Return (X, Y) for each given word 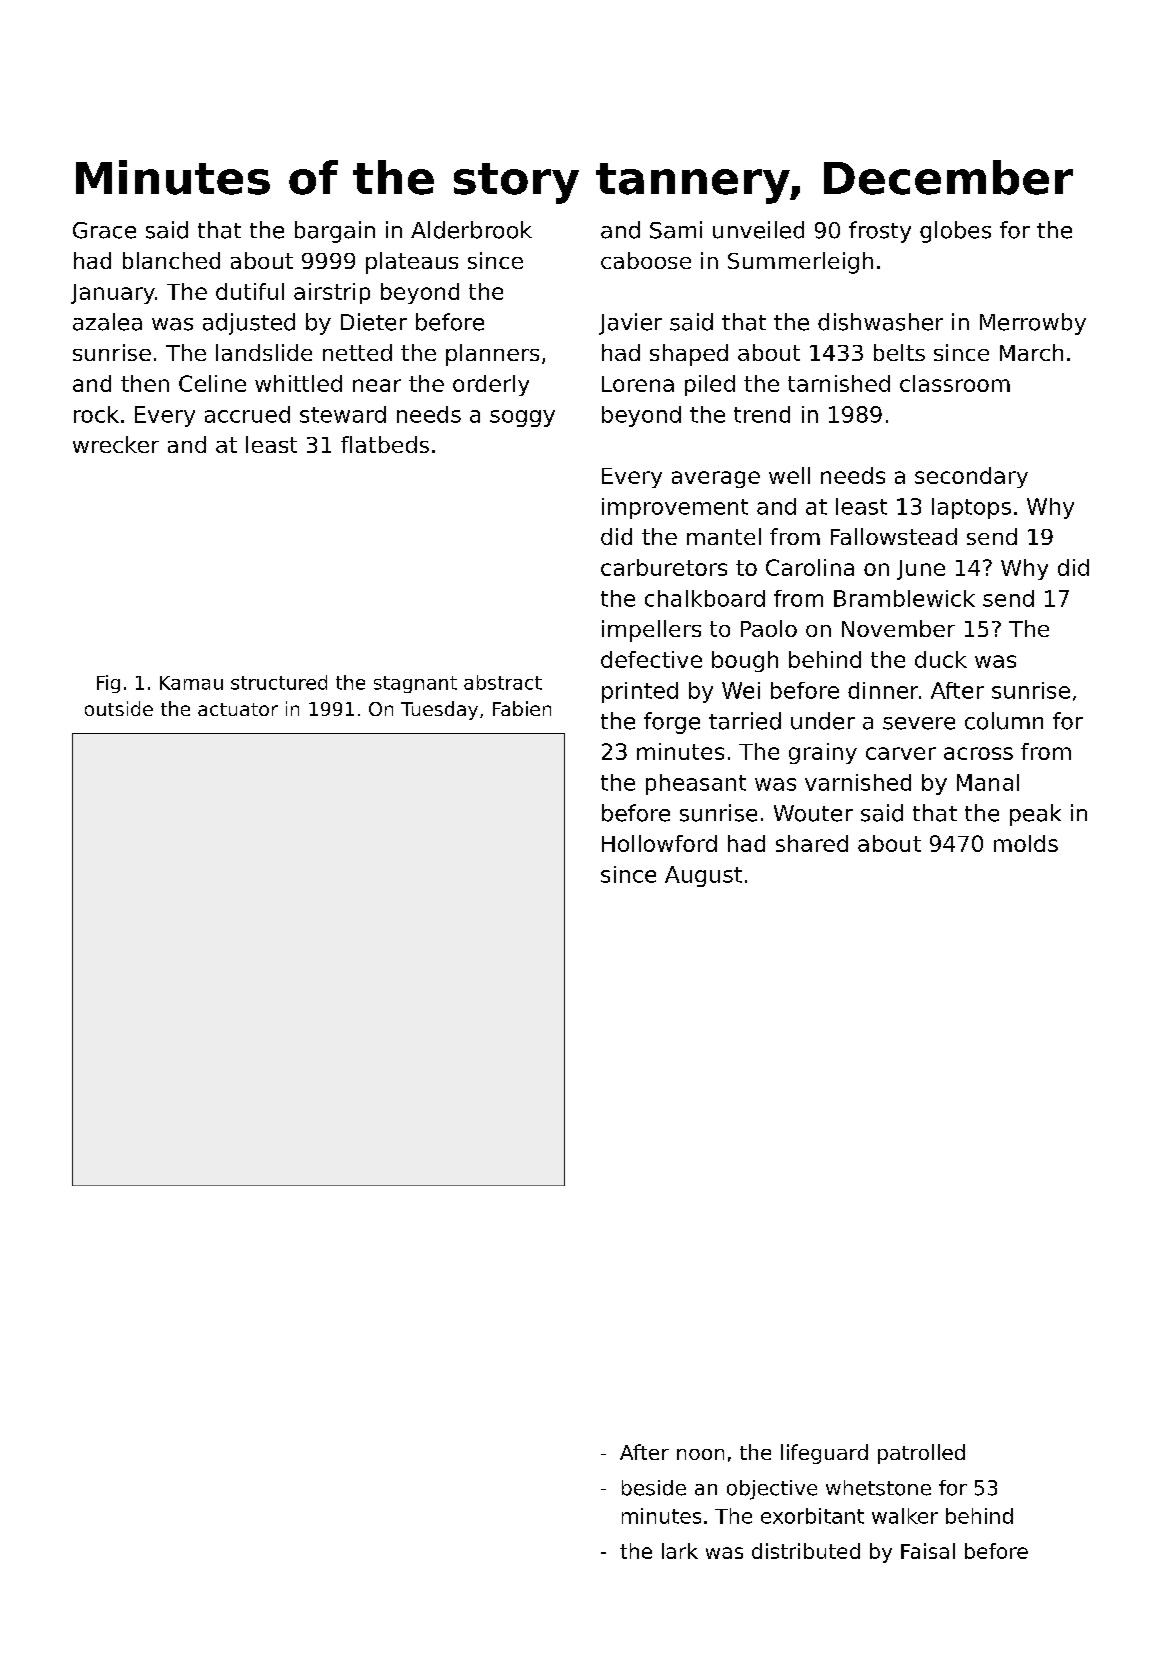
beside (654, 1488)
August (703, 876)
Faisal (928, 1551)
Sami (676, 230)
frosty (880, 232)
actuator (238, 709)
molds (1026, 843)
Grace (104, 230)
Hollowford (659, 843)
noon (700, 1454)
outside (119, 708)
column (1004, 721)
